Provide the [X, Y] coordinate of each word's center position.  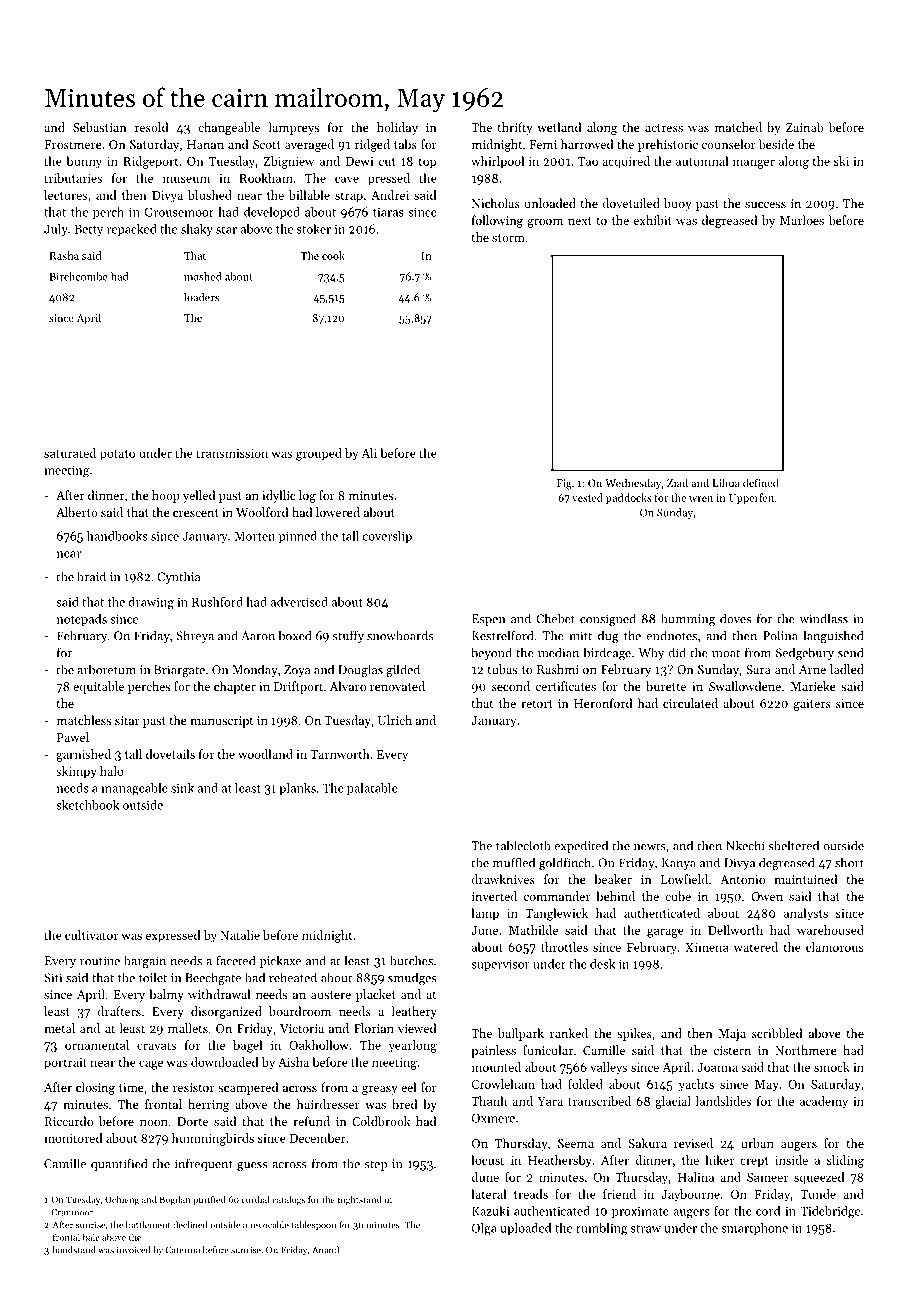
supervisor [500, 965]
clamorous [835, 947]
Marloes [802, 220]
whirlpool [497, 162]
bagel [247, 1046]
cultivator [91, 935]
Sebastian [100, 127]
